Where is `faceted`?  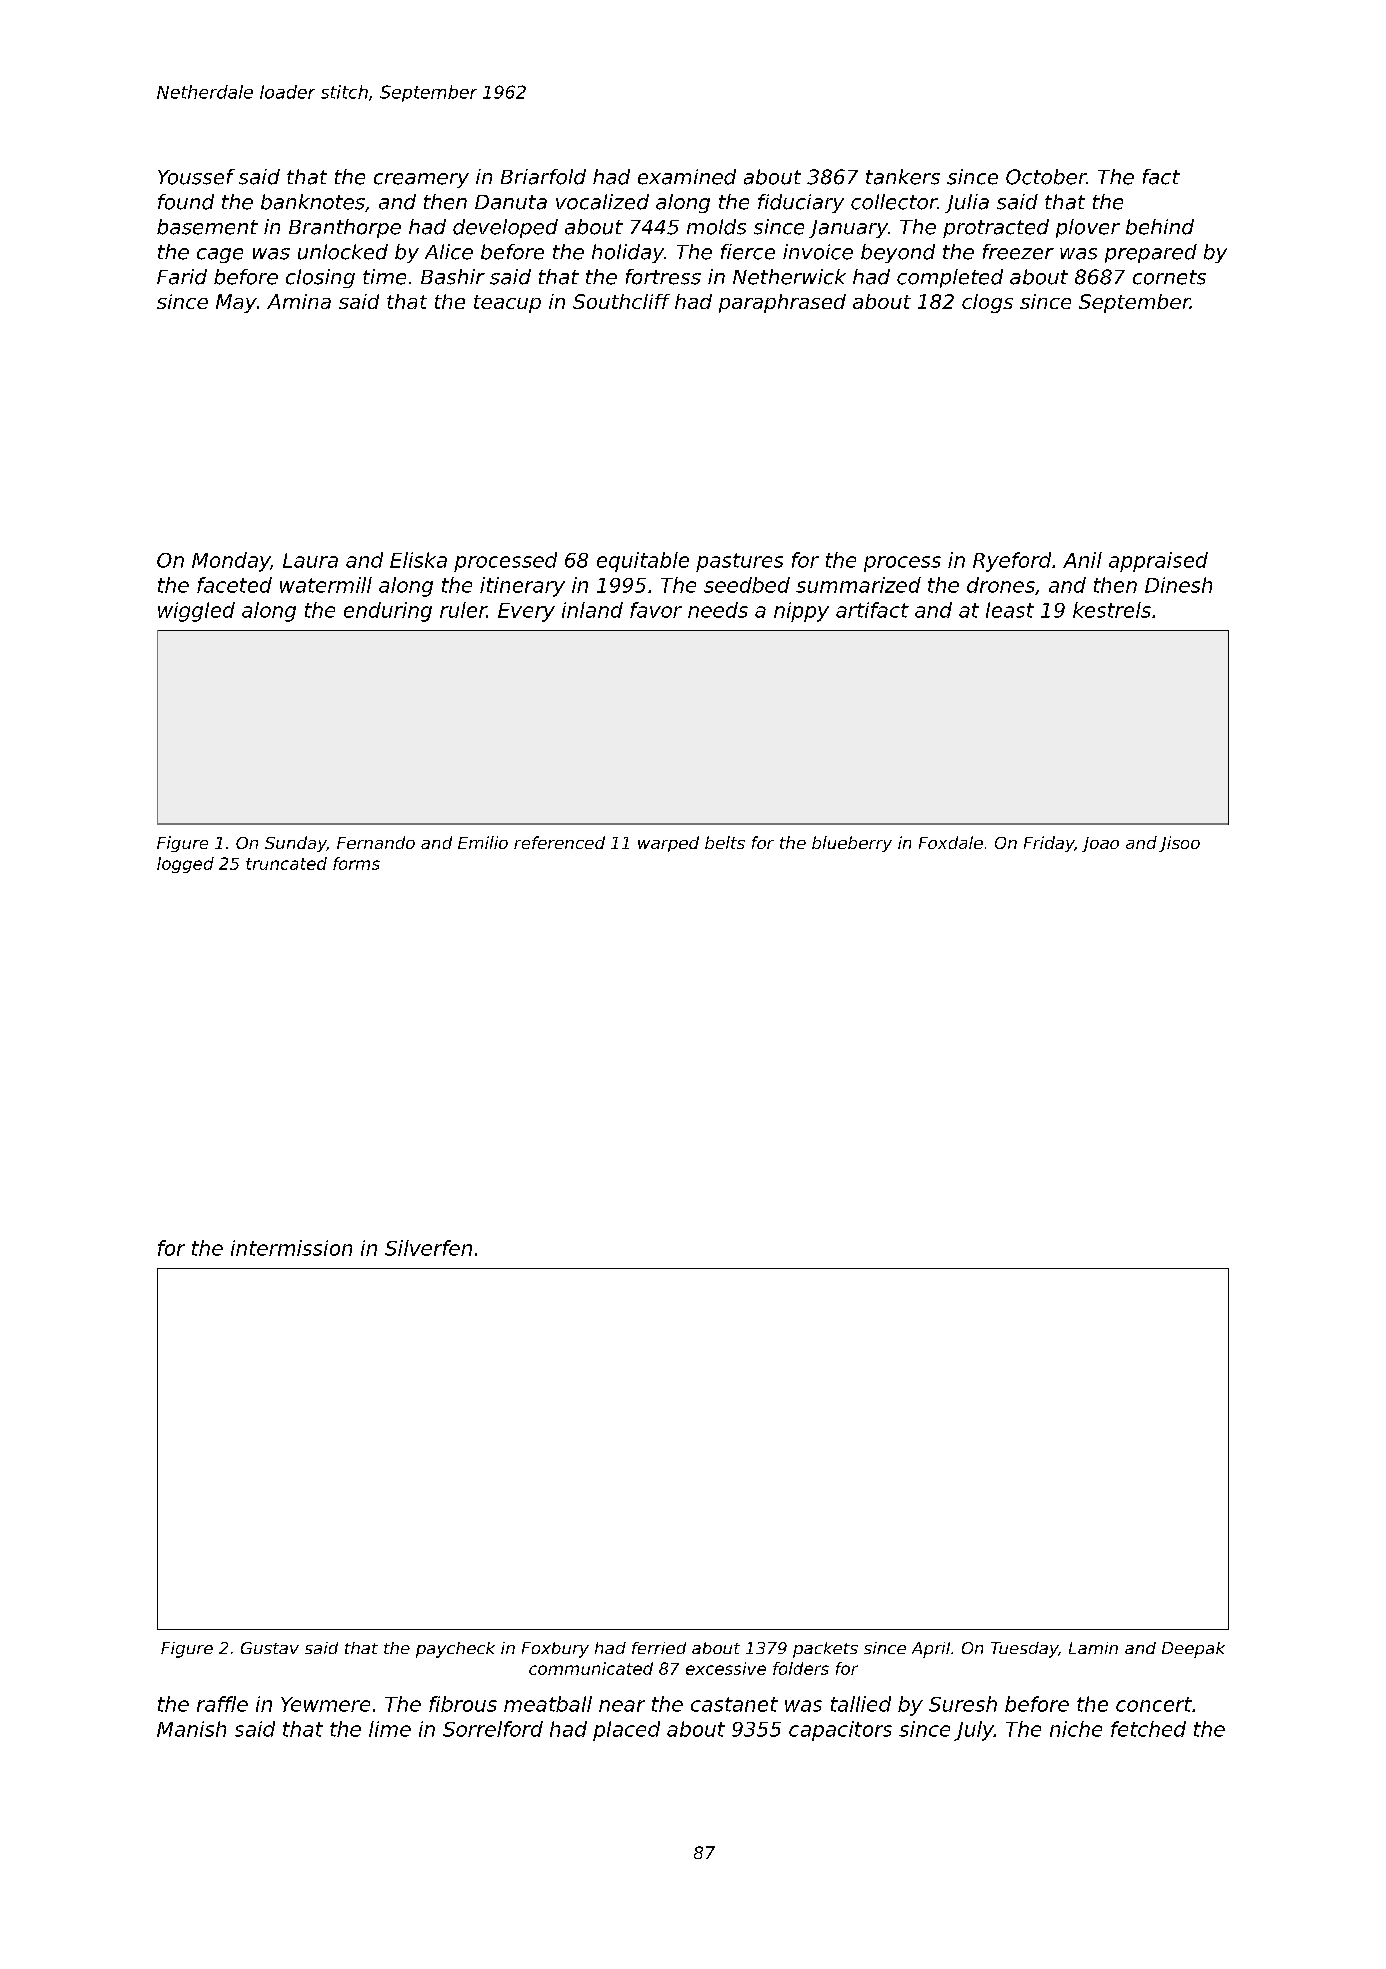 faceted is located at coordinates (234, 585).
